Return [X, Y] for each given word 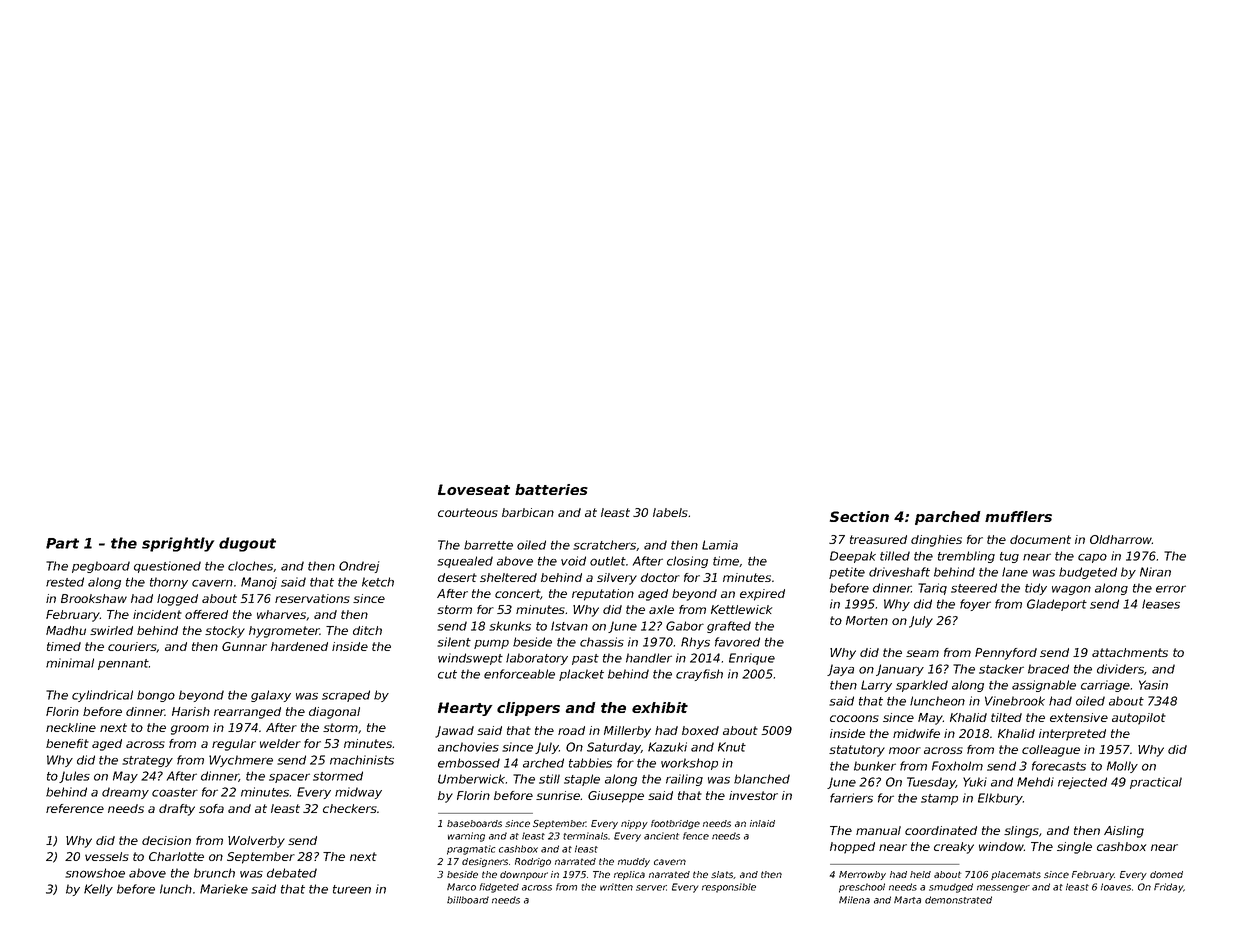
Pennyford [1006, 654]
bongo [156, 696]
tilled [895, 556]
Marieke [224, 889]
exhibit [660, 707]
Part [62, 543]
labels [670, 512]
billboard [468, 900]
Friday [1169, 888]
